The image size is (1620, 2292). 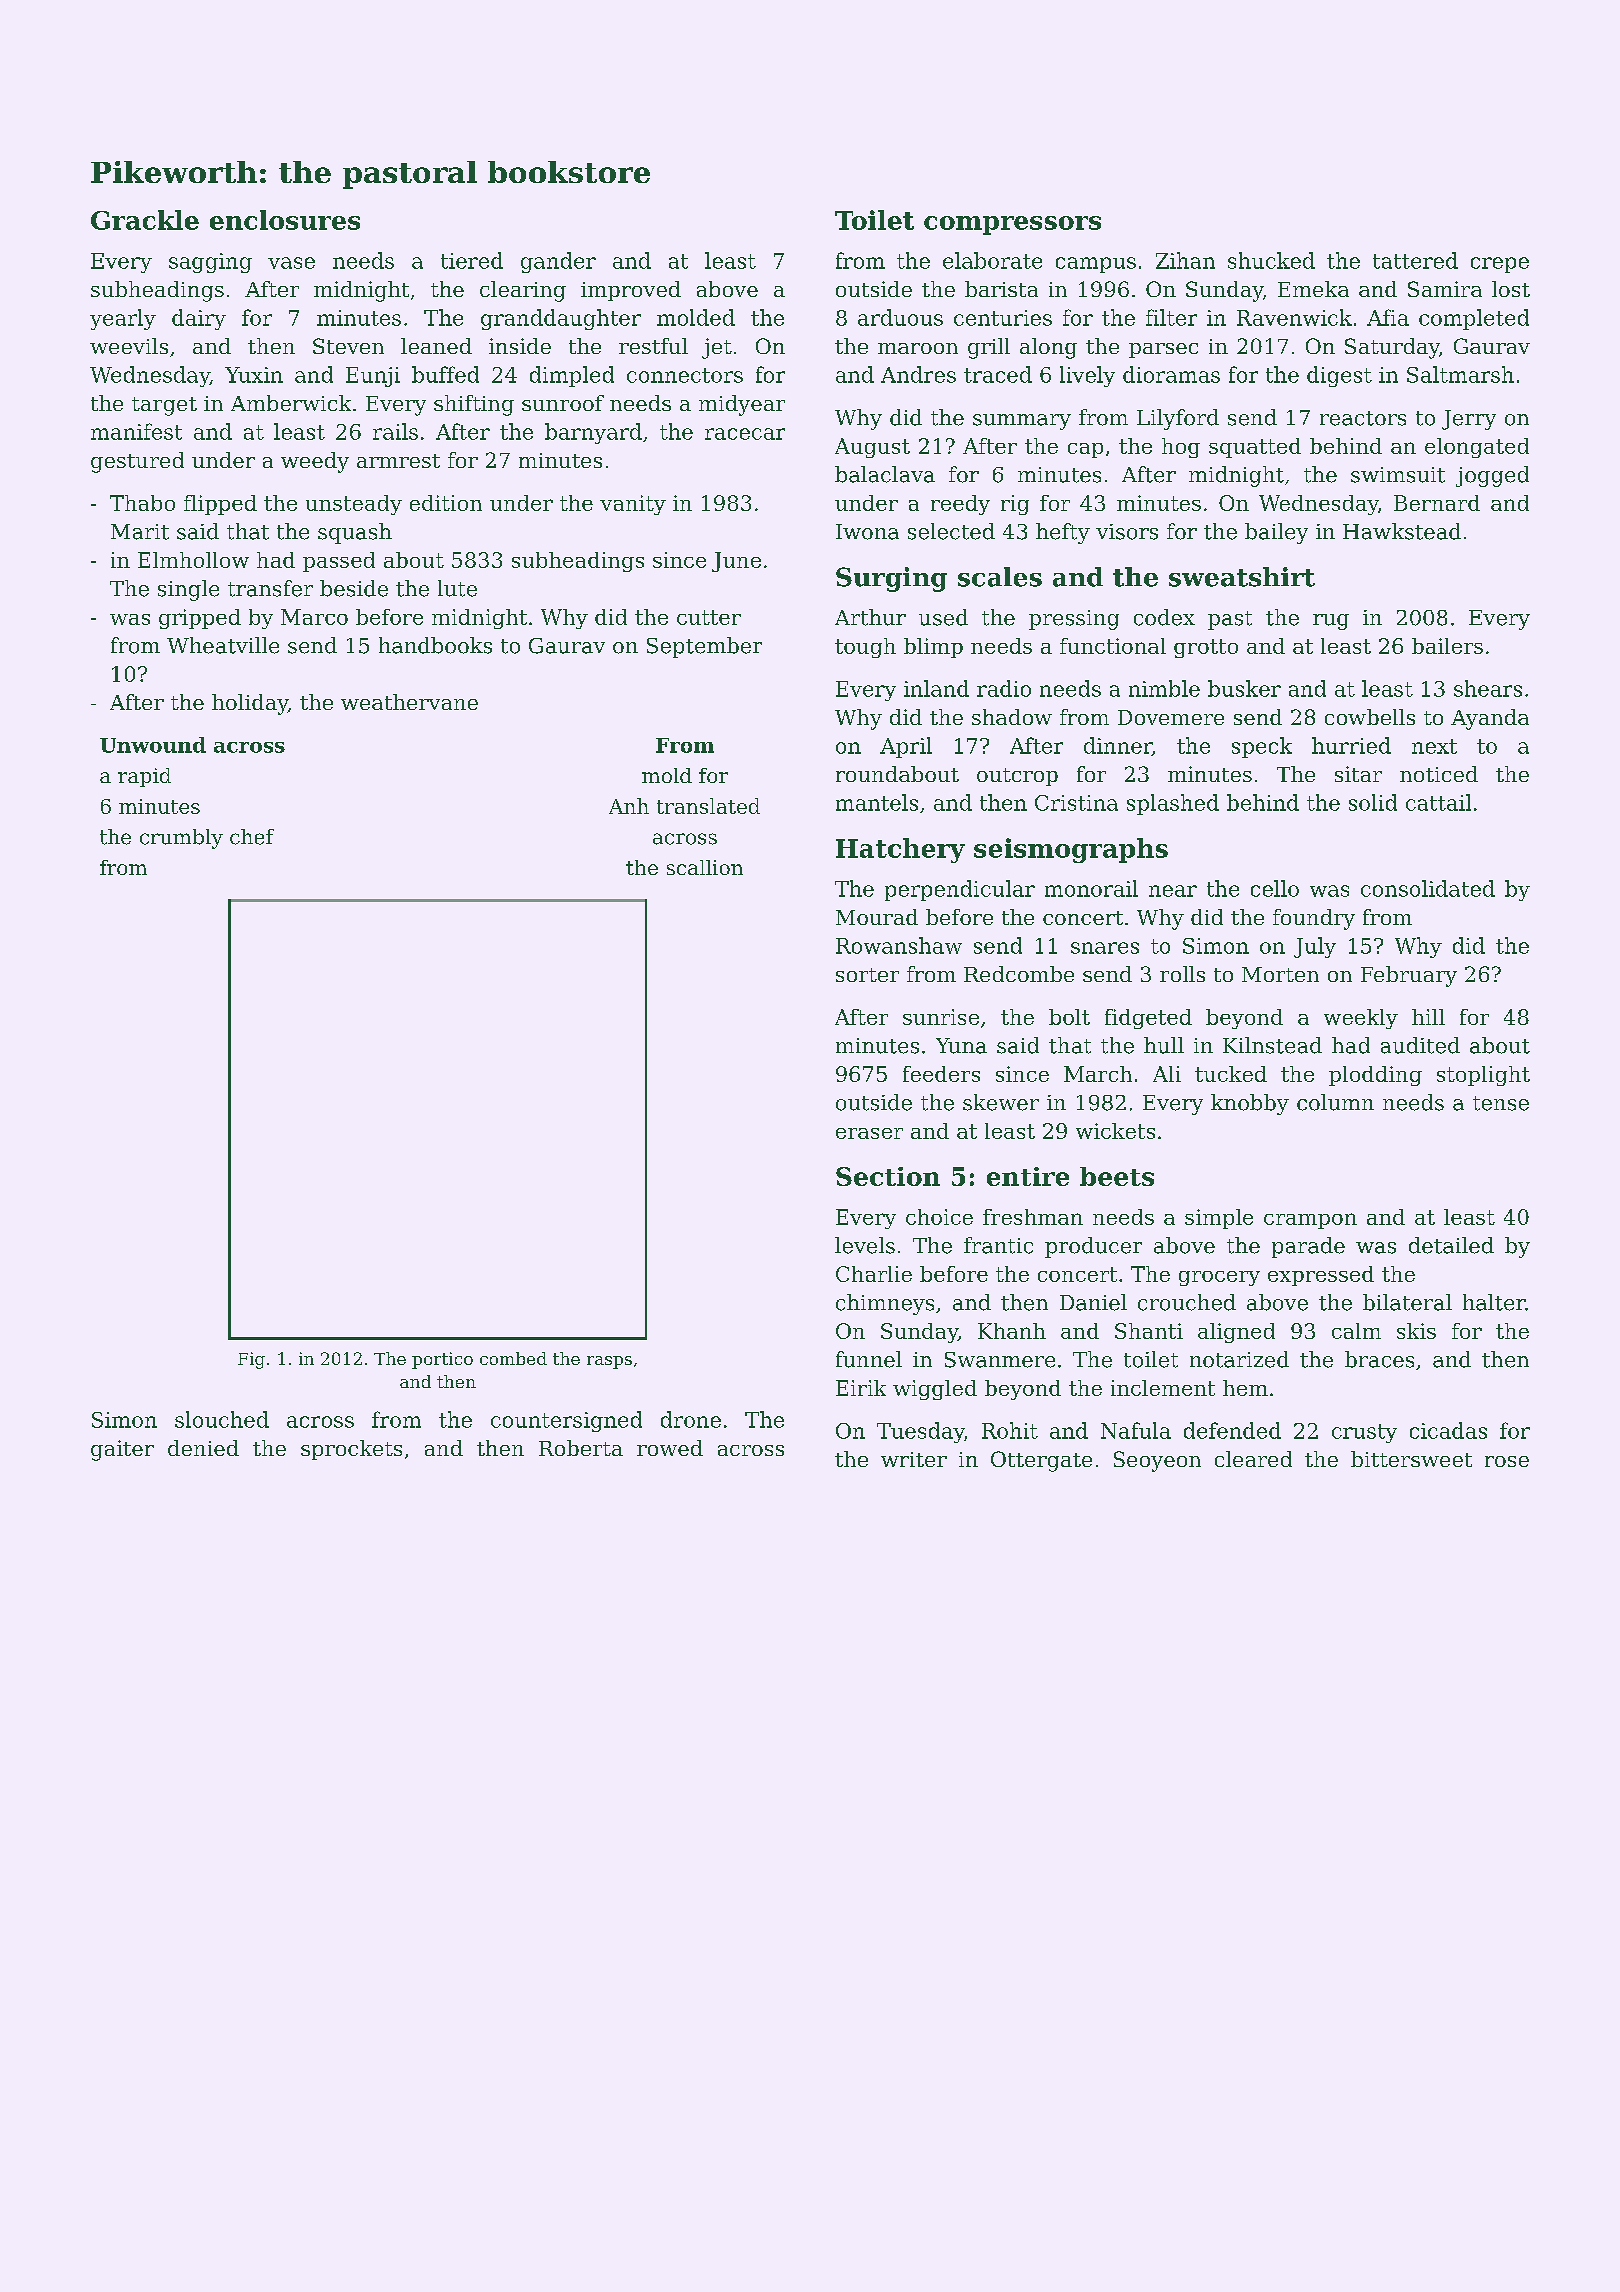 I want to click on compressors, so click(x=1012, y=225).
